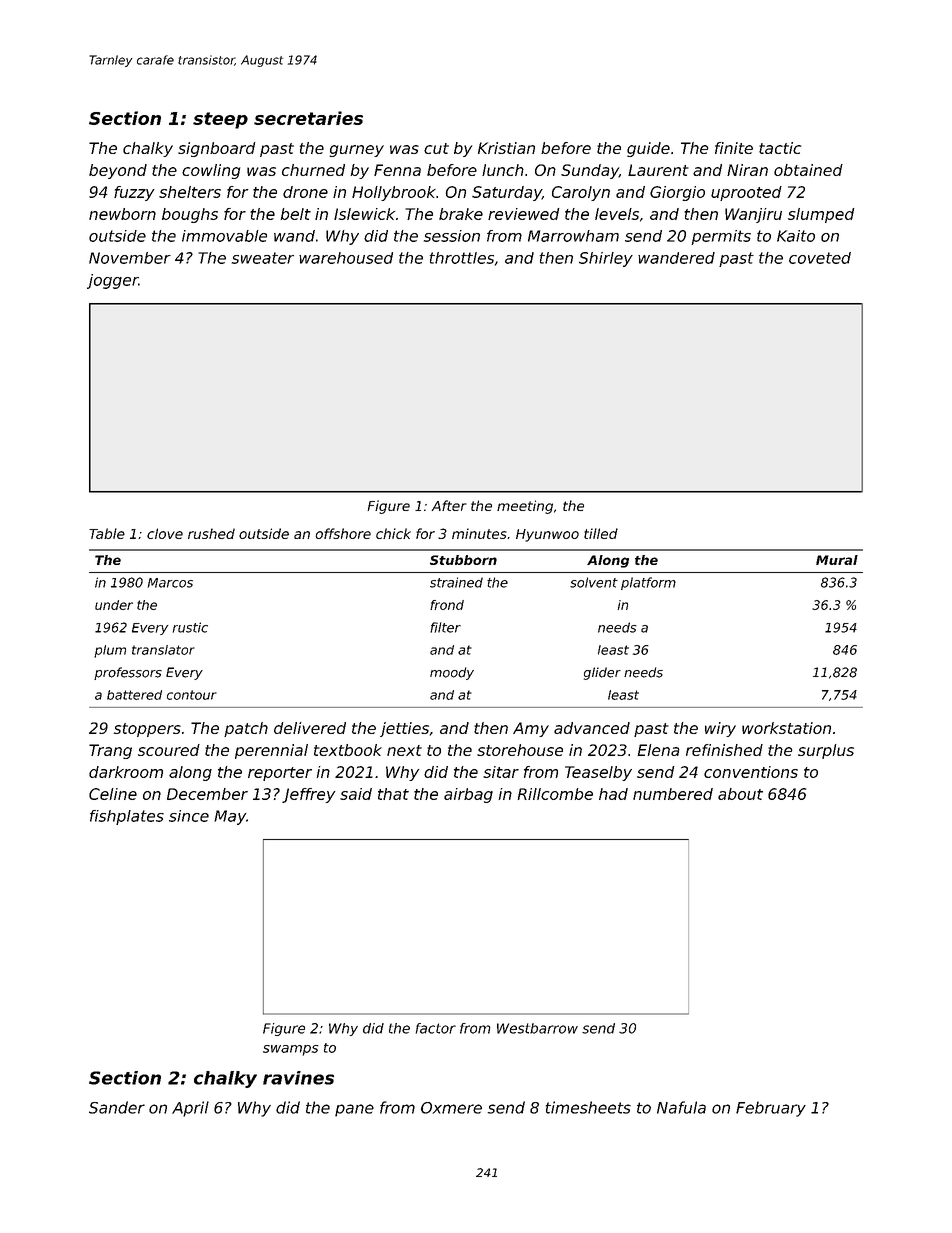 This page has width=952, height=1233. I want to click on since, so click(189, 816).
